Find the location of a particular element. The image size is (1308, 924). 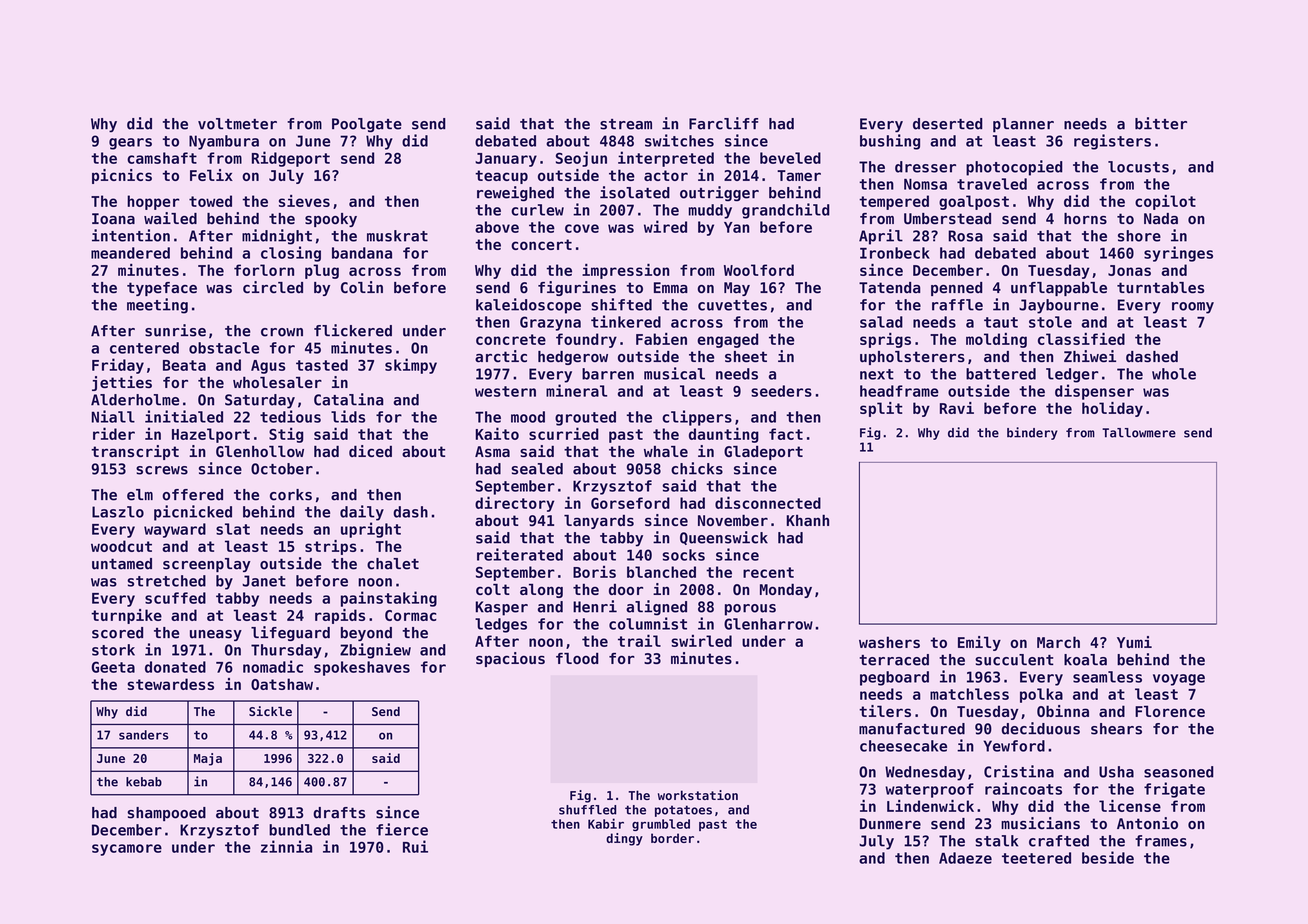

sycamore is located at coordinates (127, 850).
